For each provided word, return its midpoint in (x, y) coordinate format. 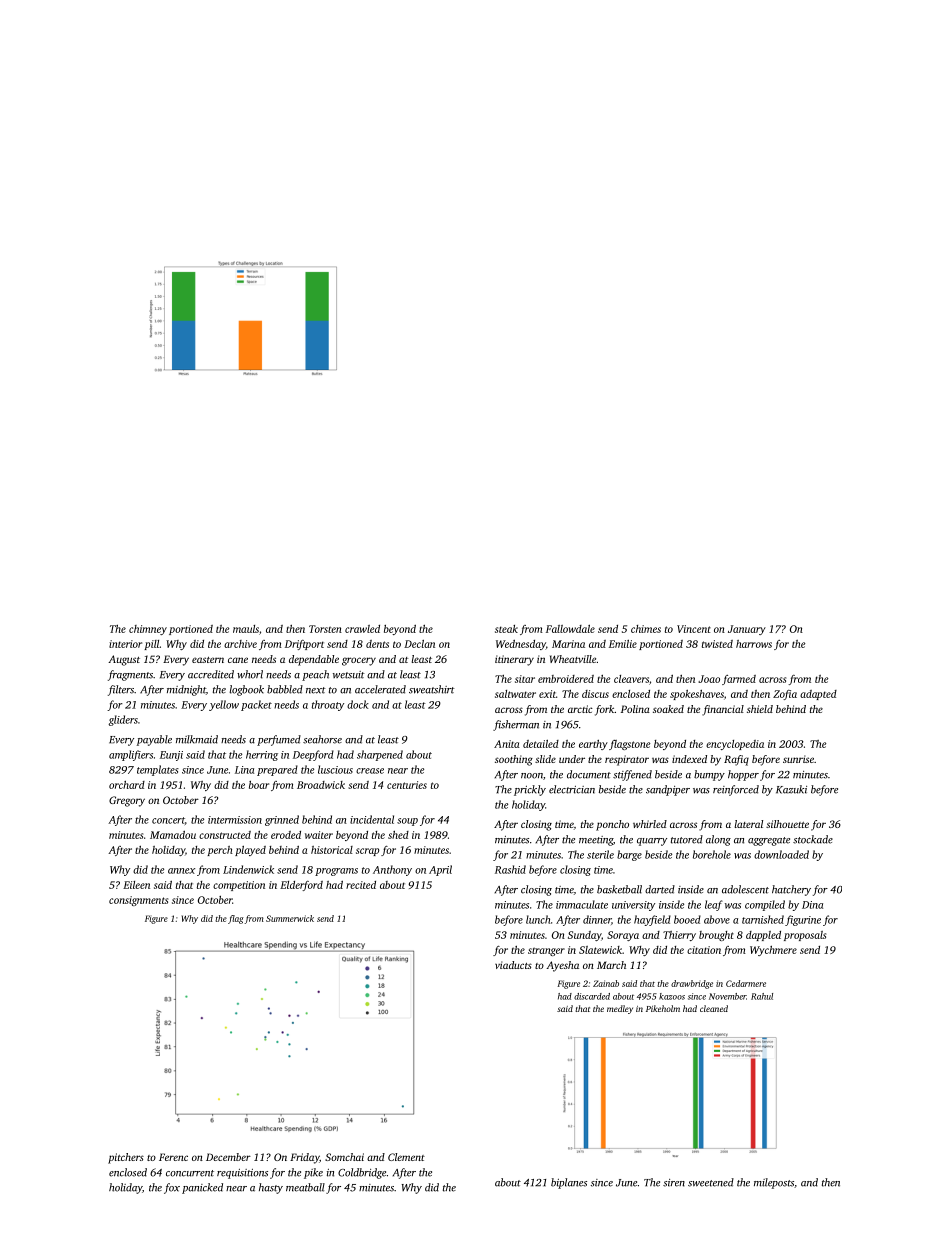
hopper (743, 775)
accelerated (380, 689)
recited (361, 885)
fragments (130, 675)
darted (660, 889)
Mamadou (173, 835)
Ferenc (173, 1157)
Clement (406, 1157)
